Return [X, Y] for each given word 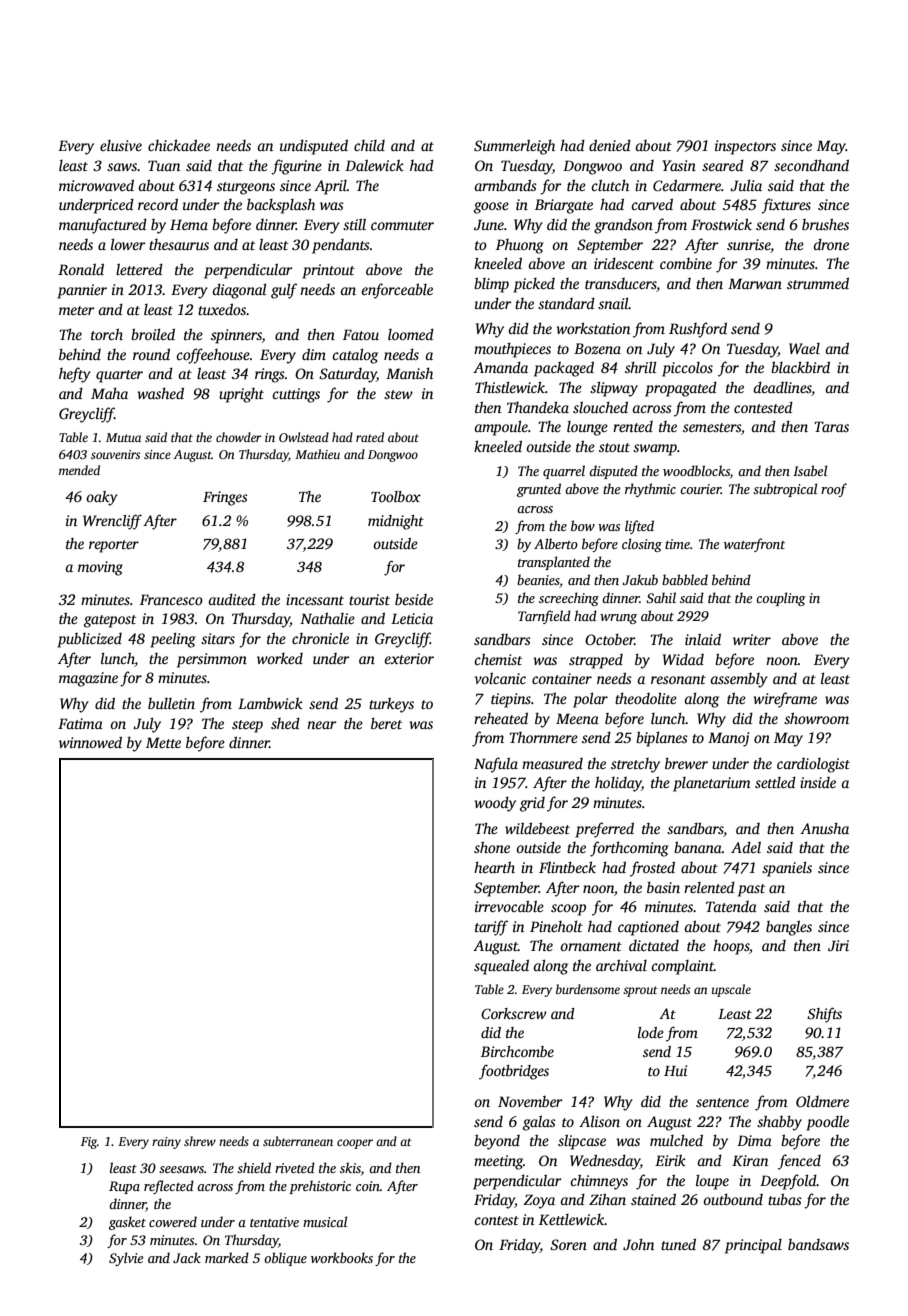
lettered [139, 269]
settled [775, 782]
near [322, 725]
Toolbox [396, 496]
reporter [114, 546]
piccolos [687, 369]
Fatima [80, 723]
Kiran [750, 1160]
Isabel [810, 470]
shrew [200, 1141]
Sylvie [126, 1259]
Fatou [361, 334]
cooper [355, 1144]
